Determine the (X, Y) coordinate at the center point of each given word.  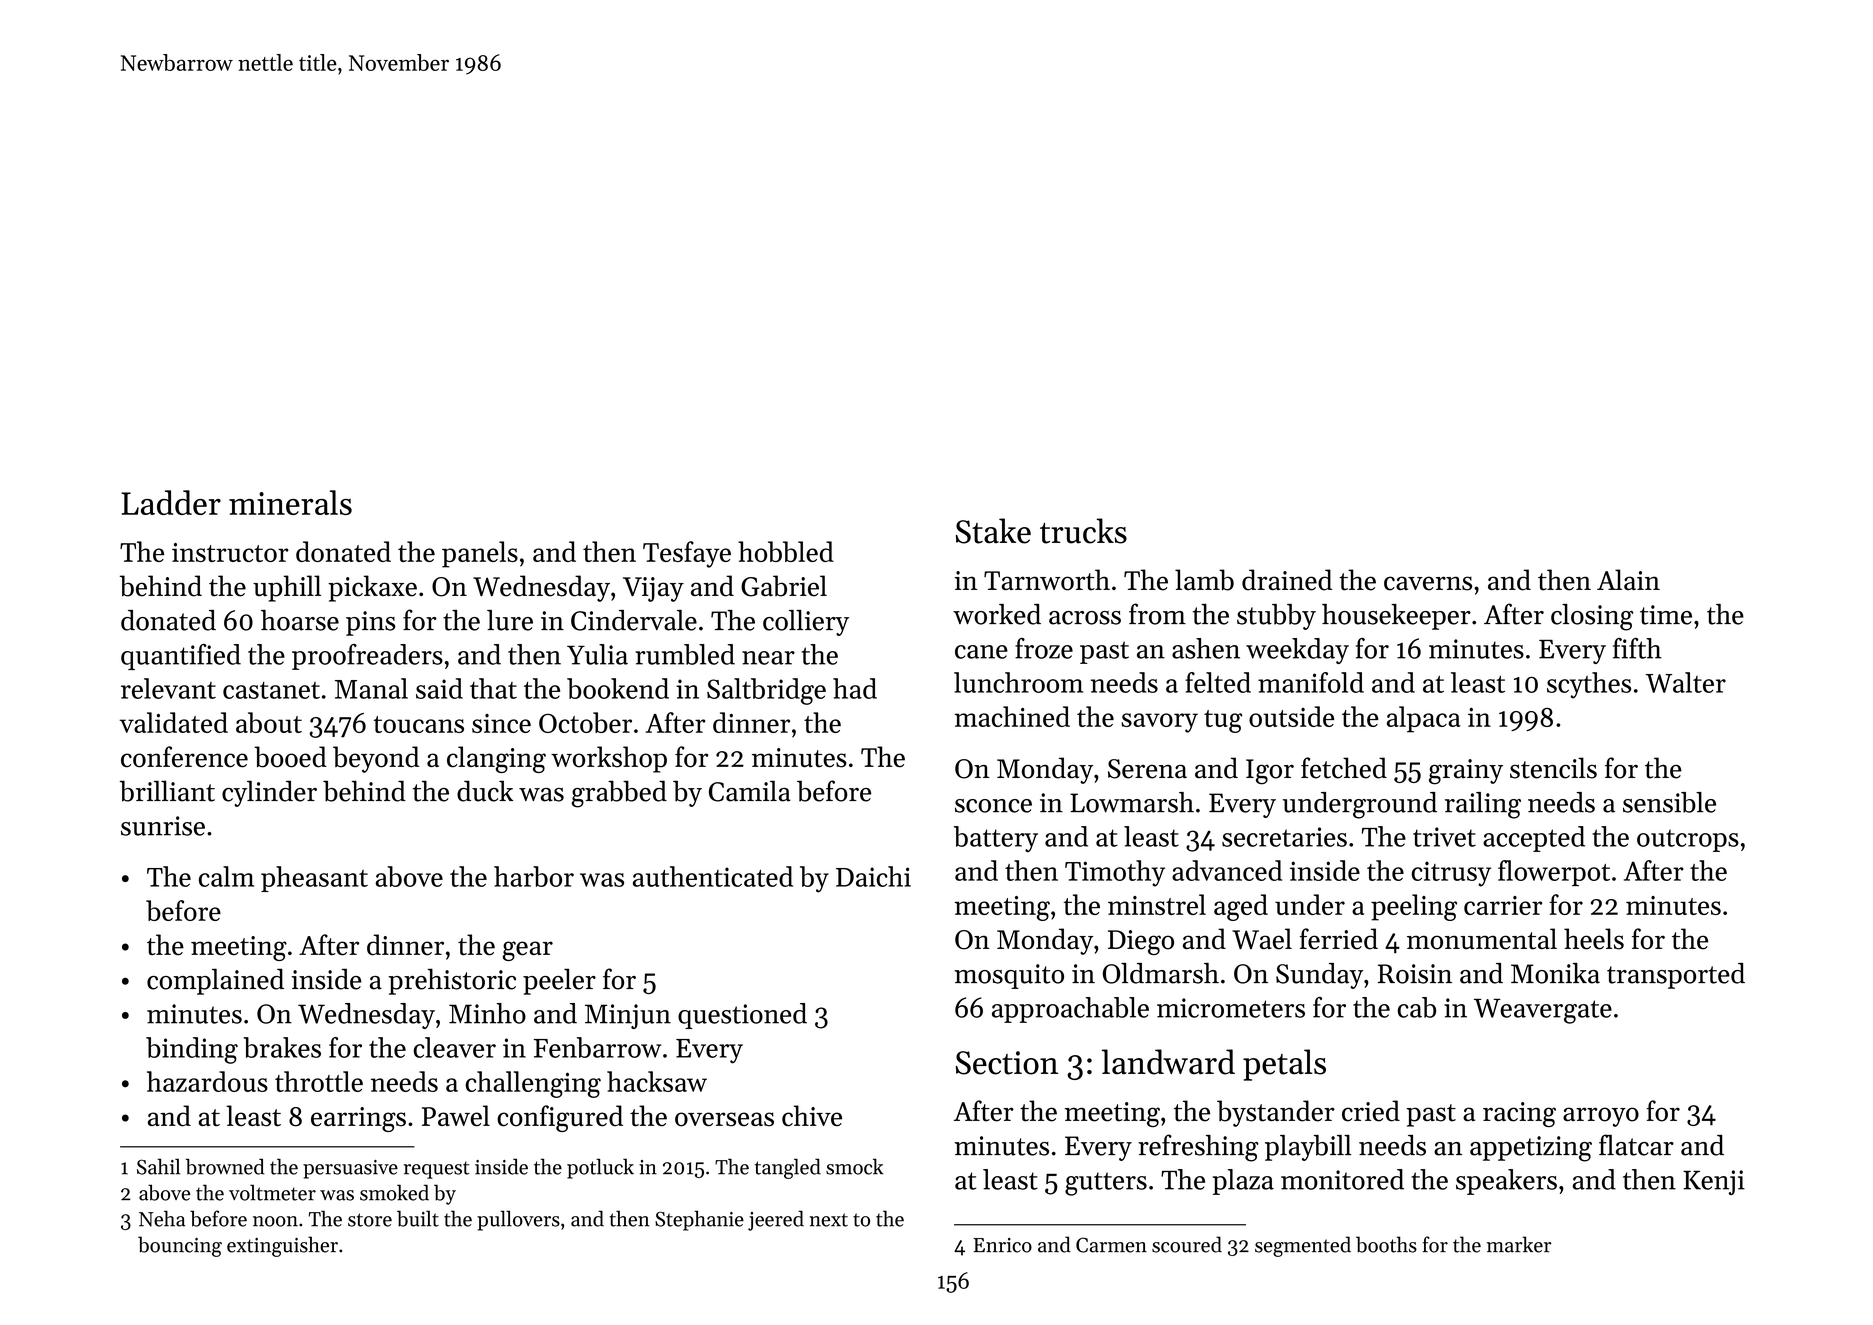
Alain (1628, 579)
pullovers (518, 1220)
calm (226, 876)
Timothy (1115, 873)
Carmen (1111, 1245)
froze (1044, 648)
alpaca (1424, 719)
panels (480, 554)
